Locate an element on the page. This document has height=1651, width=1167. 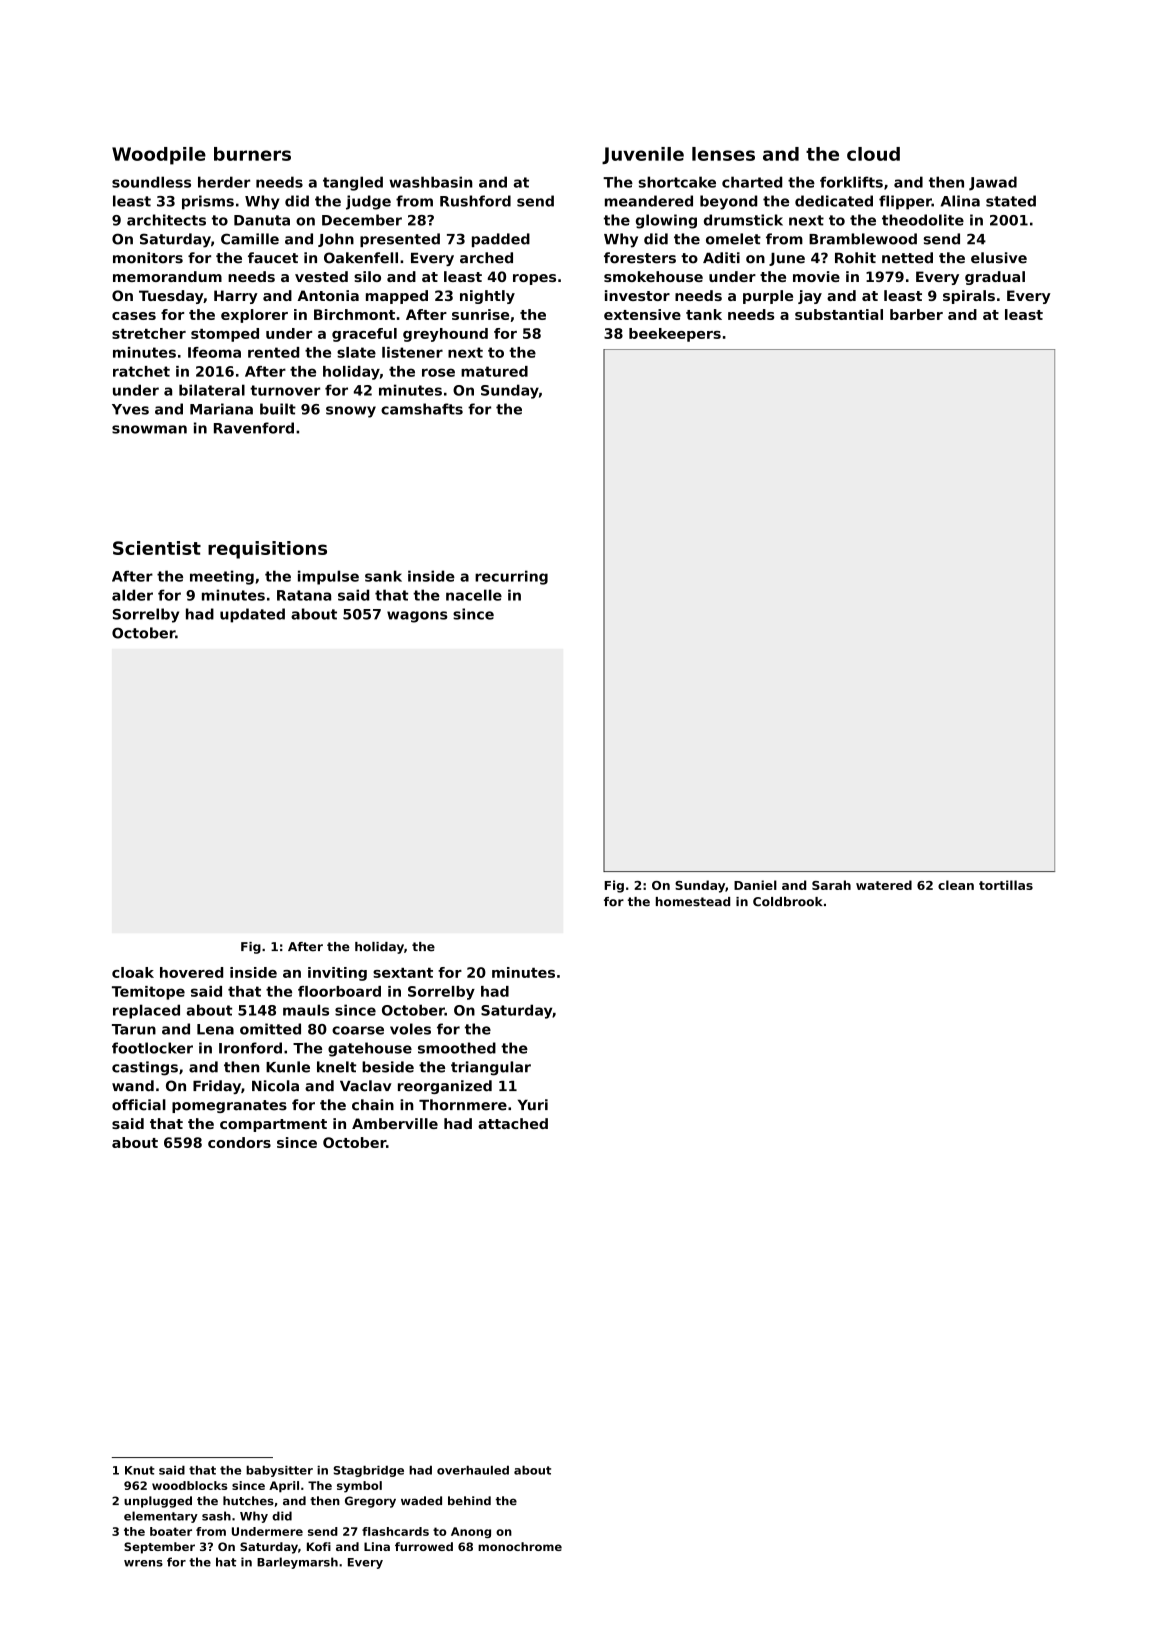
barber is located at coordinates (916, 314).
